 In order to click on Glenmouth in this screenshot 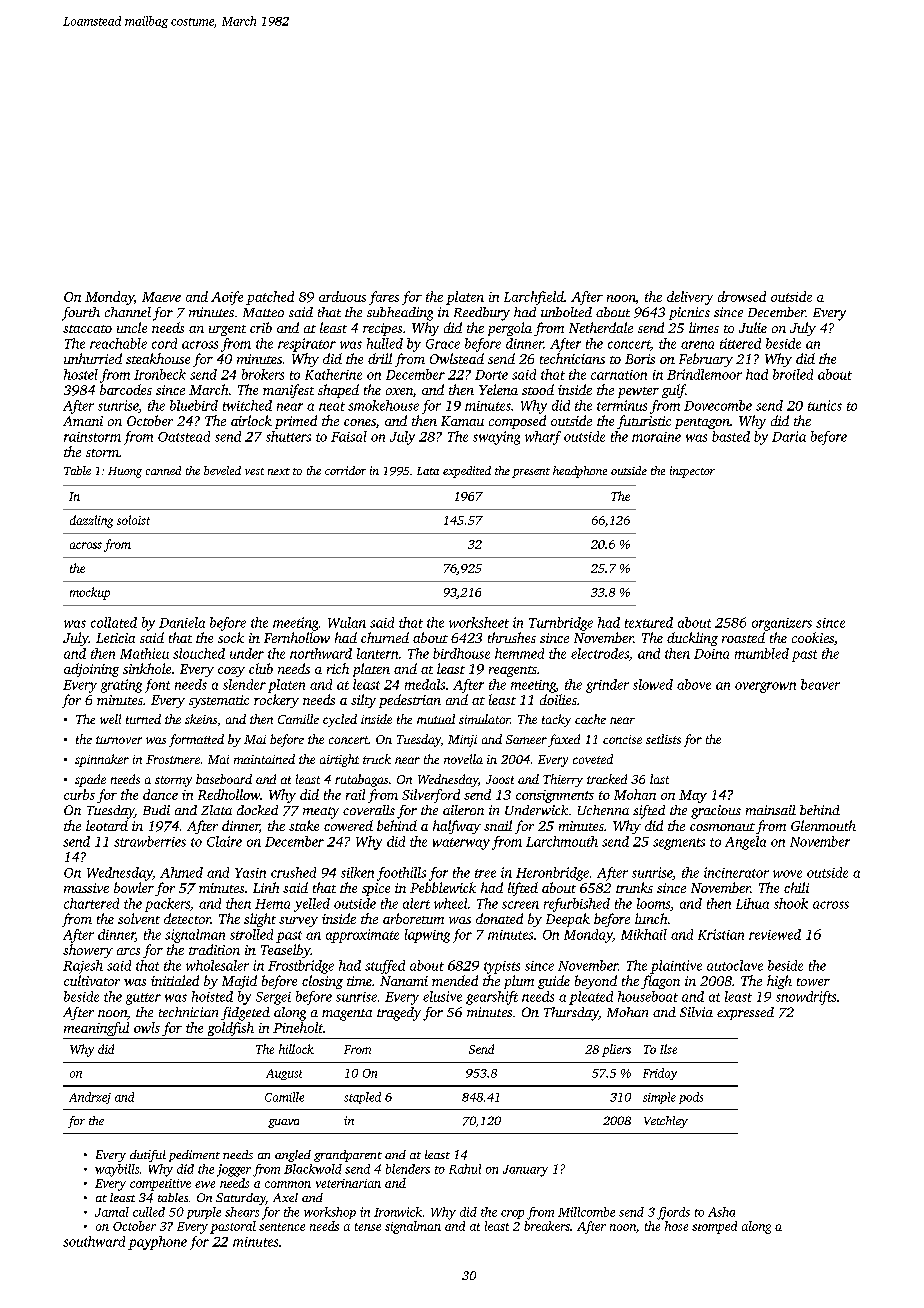, I will do `click(823, 825)`.
